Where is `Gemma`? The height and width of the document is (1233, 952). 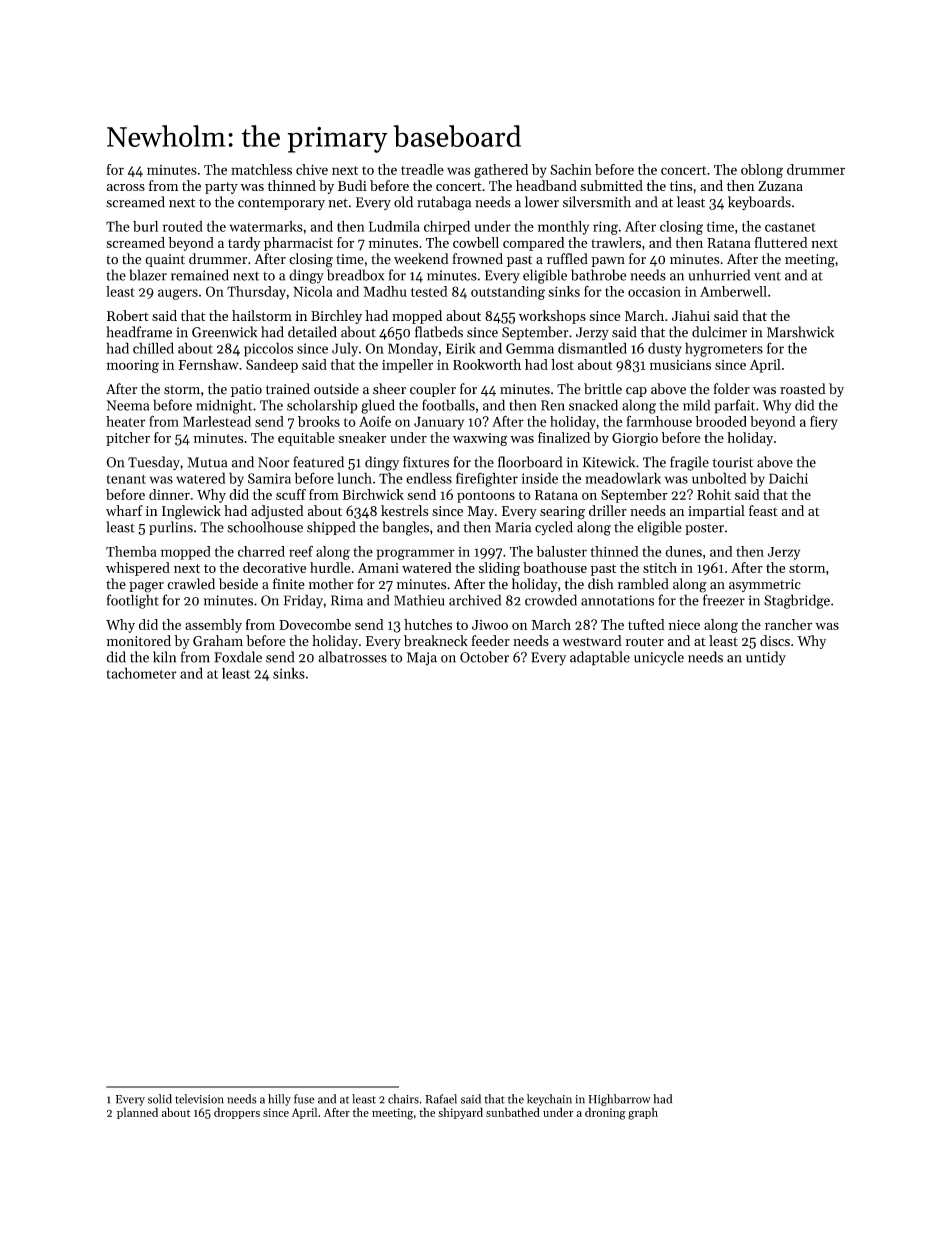
Gemma is located at coordinates (530, 348).
